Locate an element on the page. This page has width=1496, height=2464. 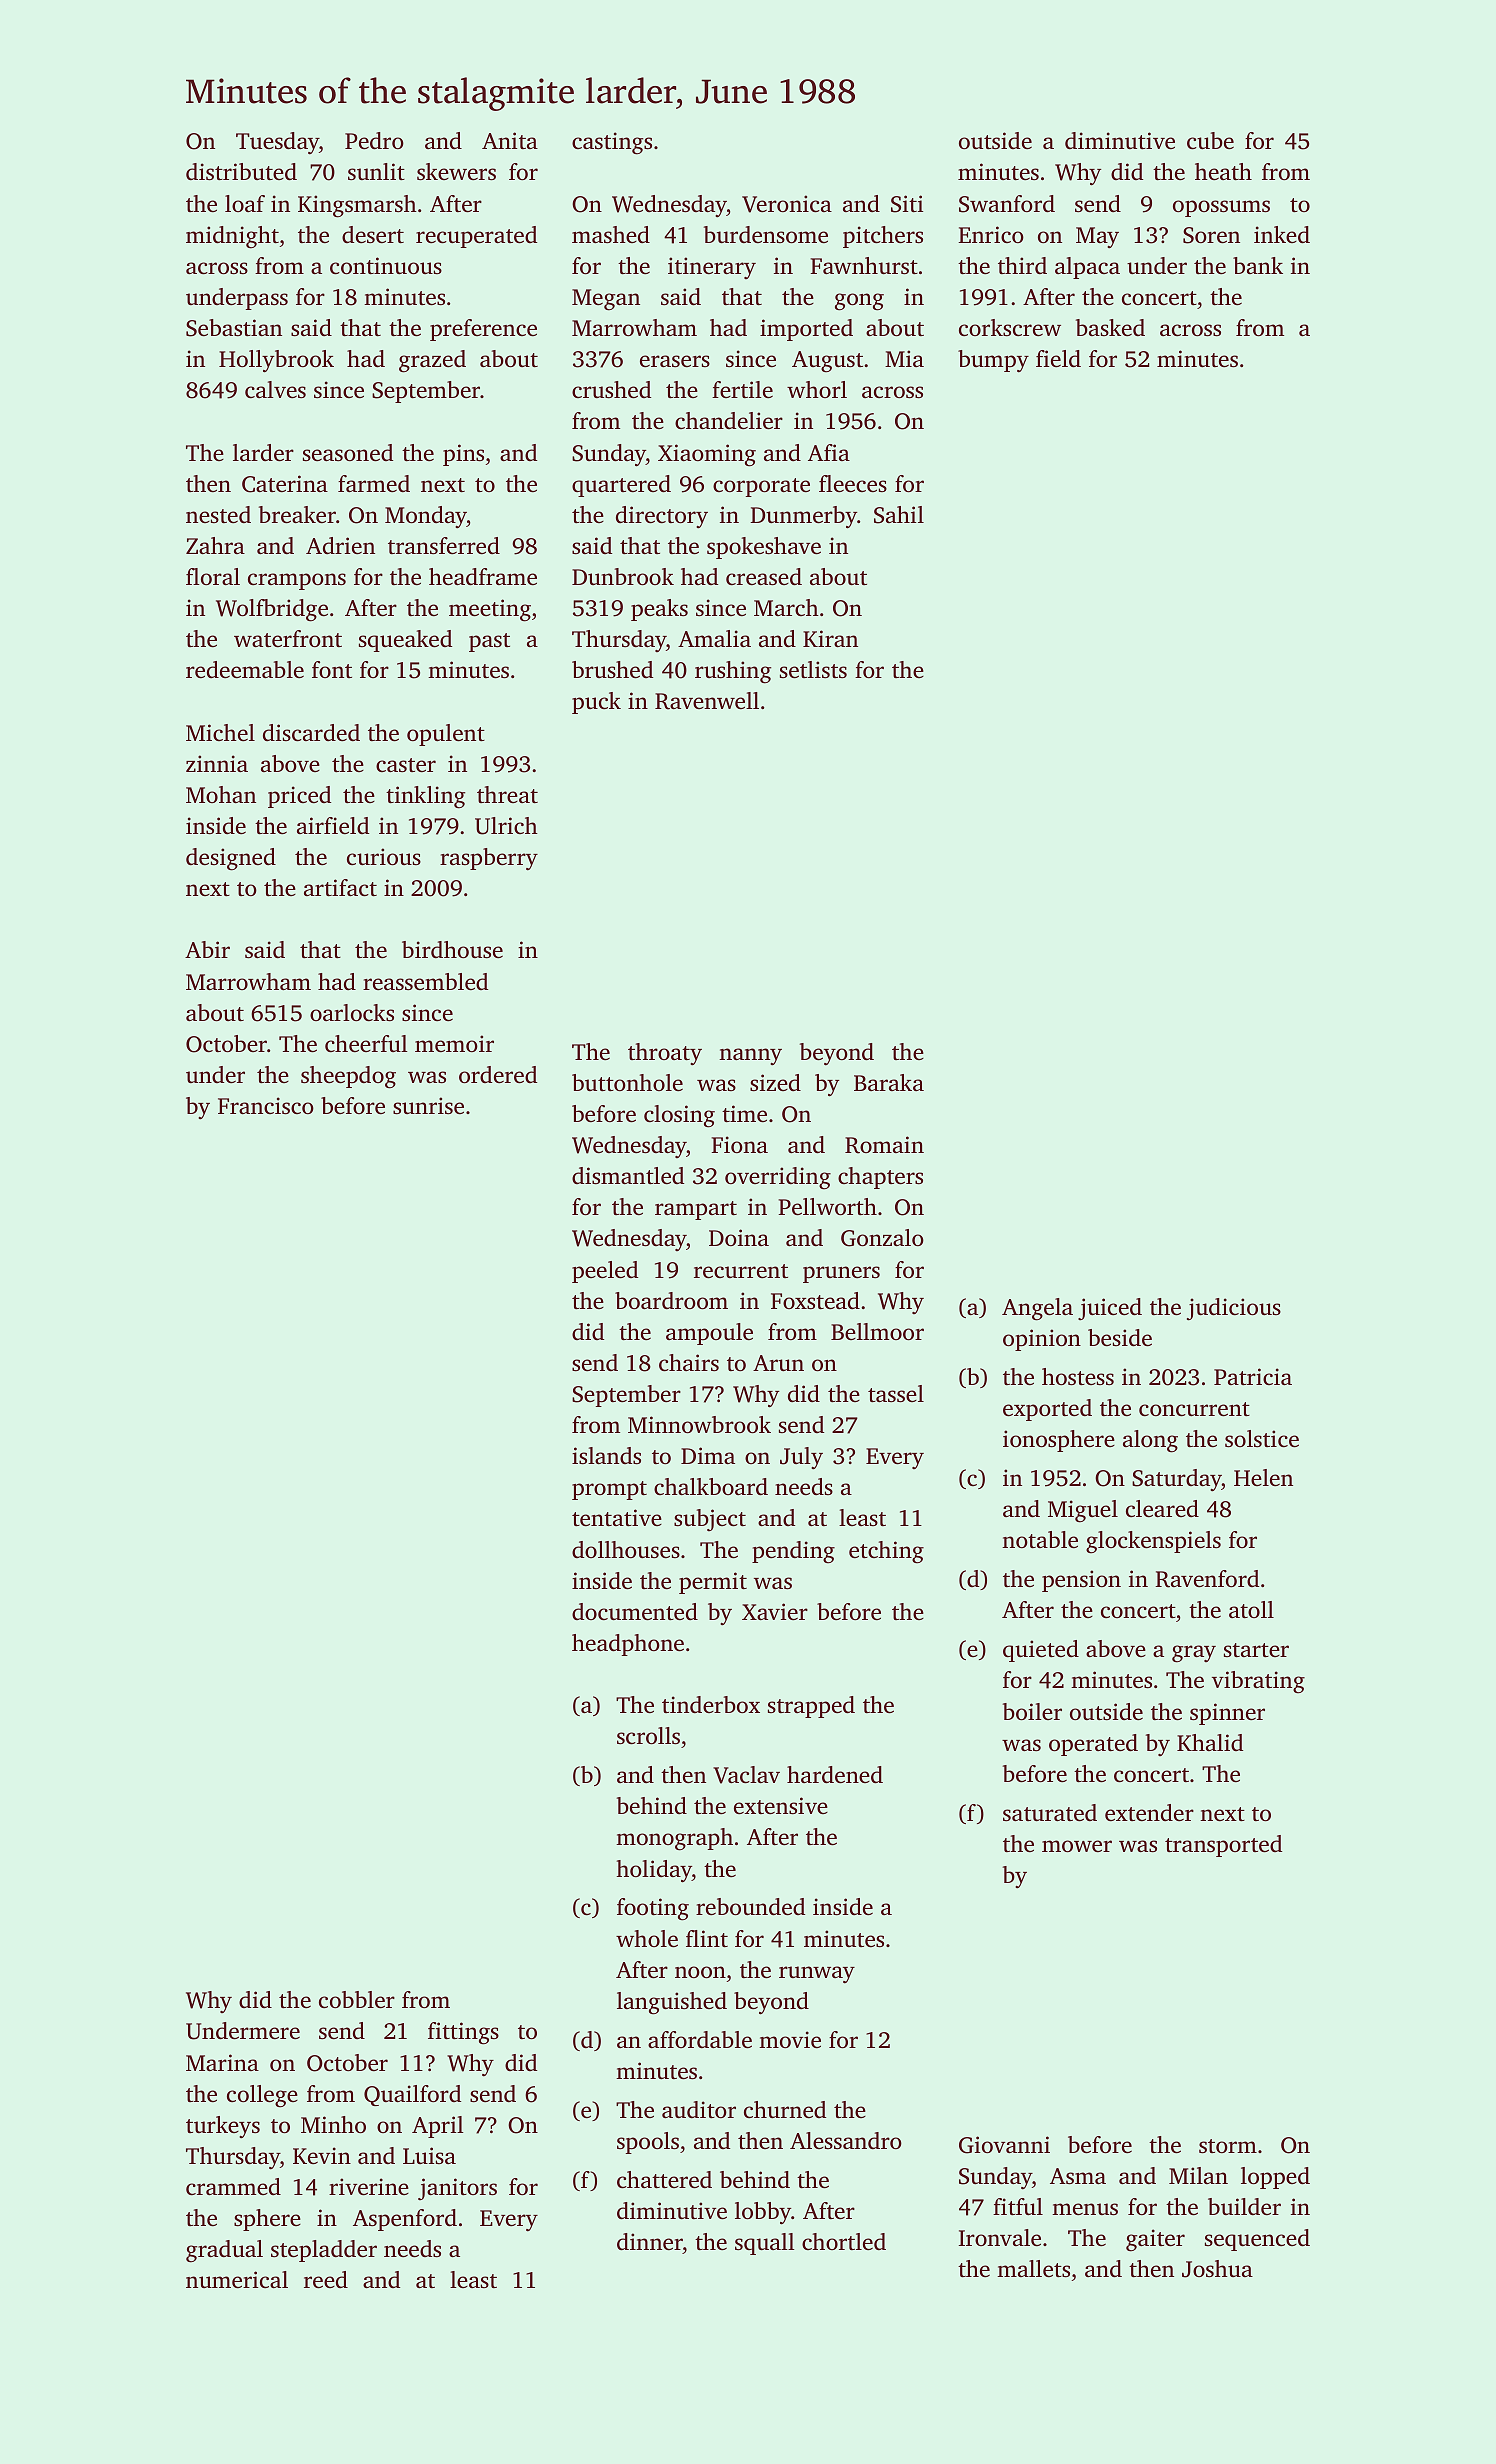
bank is located at coordinates (1258, 265).
